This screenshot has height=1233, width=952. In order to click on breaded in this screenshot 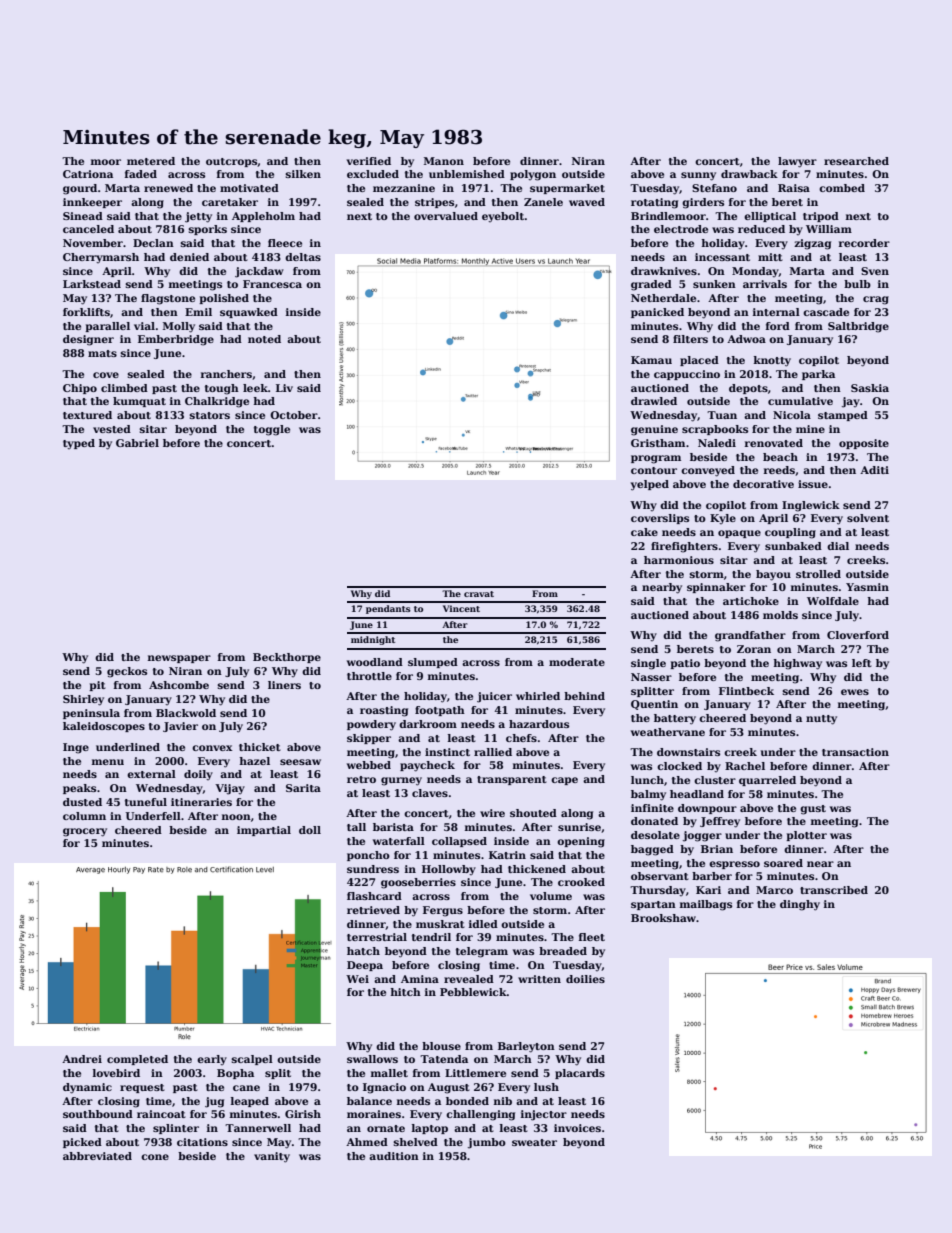, I will do `click(563, 951)`.
